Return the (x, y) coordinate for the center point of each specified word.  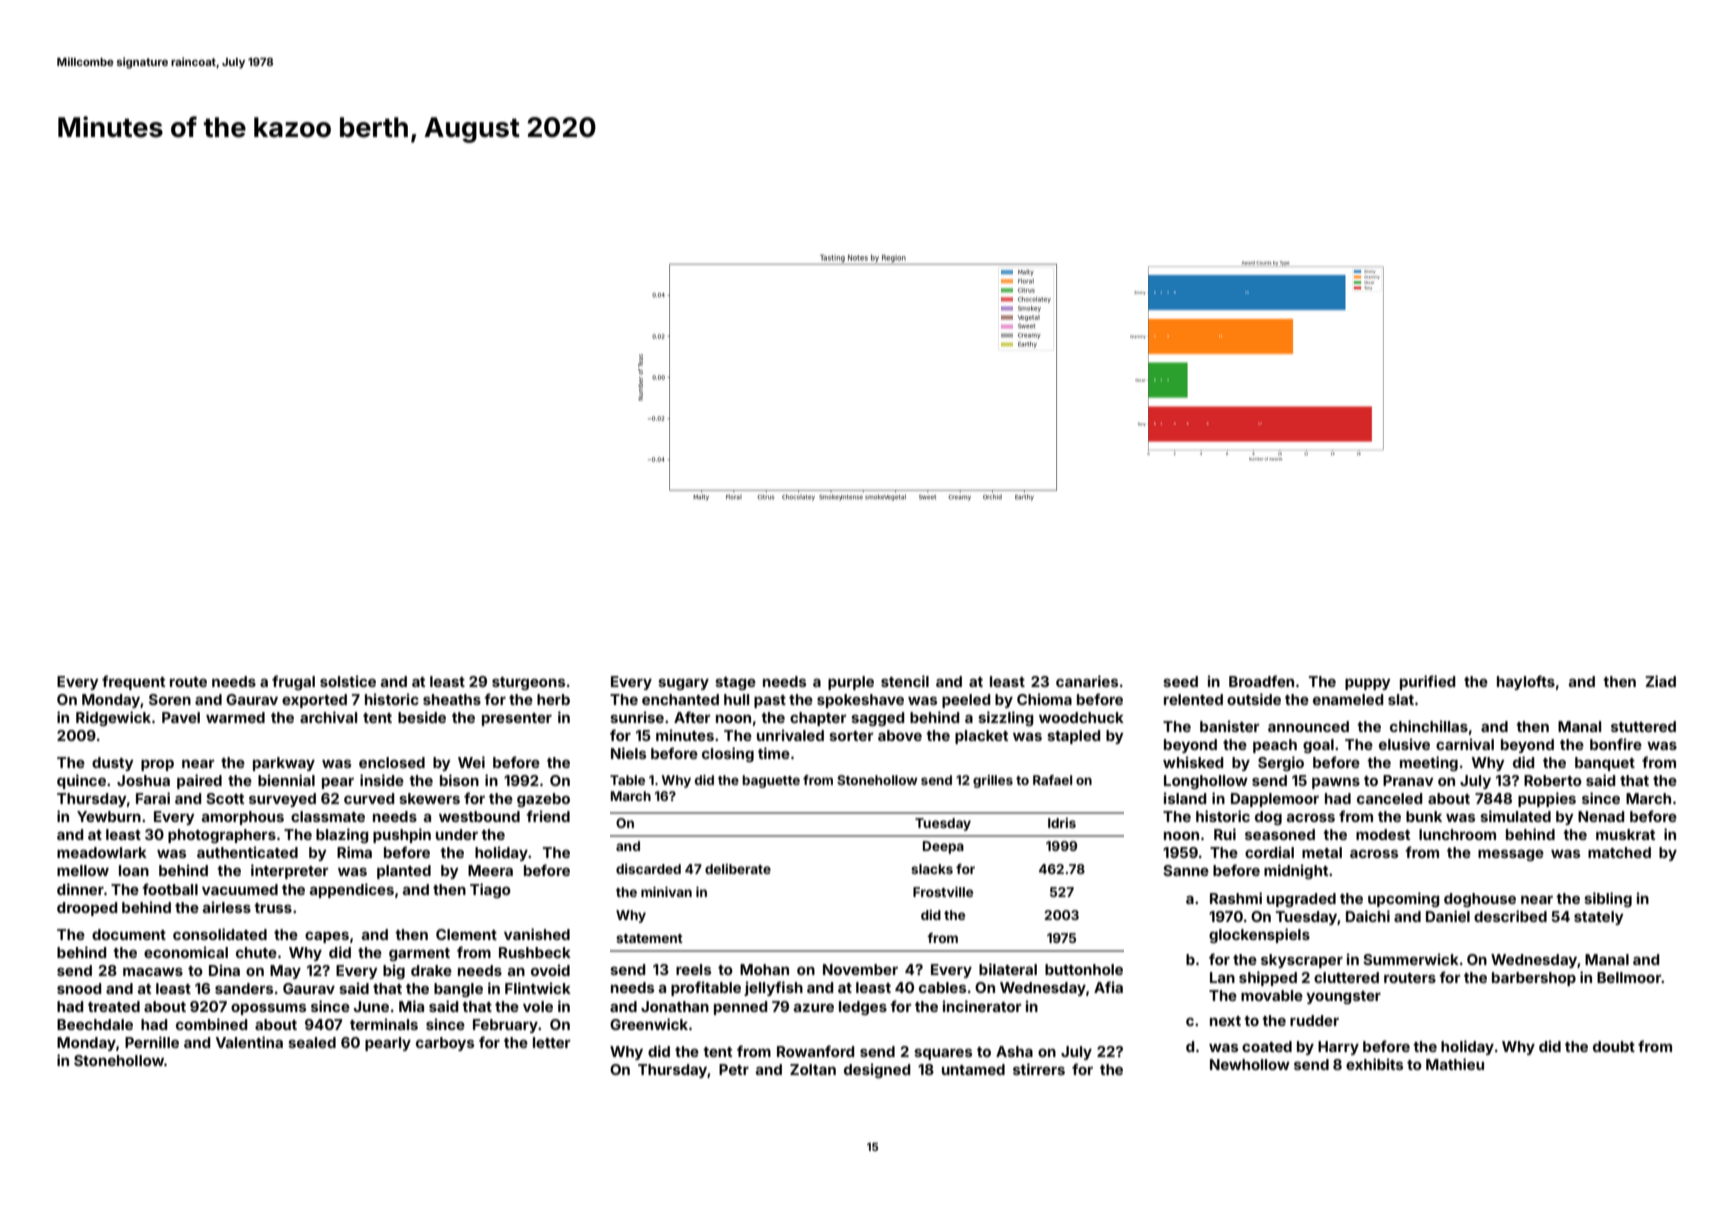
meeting (1429, 763)
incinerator (982, 1006)
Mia (411, 1006)
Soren (170, 699)
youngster (1343, 997)
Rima (354, 852)
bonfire (1616, 744)
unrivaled (790, 735)
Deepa (943, 847)
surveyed (282, 800)
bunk (1424, 816)
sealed (312, 1042)
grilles (993, 781)
